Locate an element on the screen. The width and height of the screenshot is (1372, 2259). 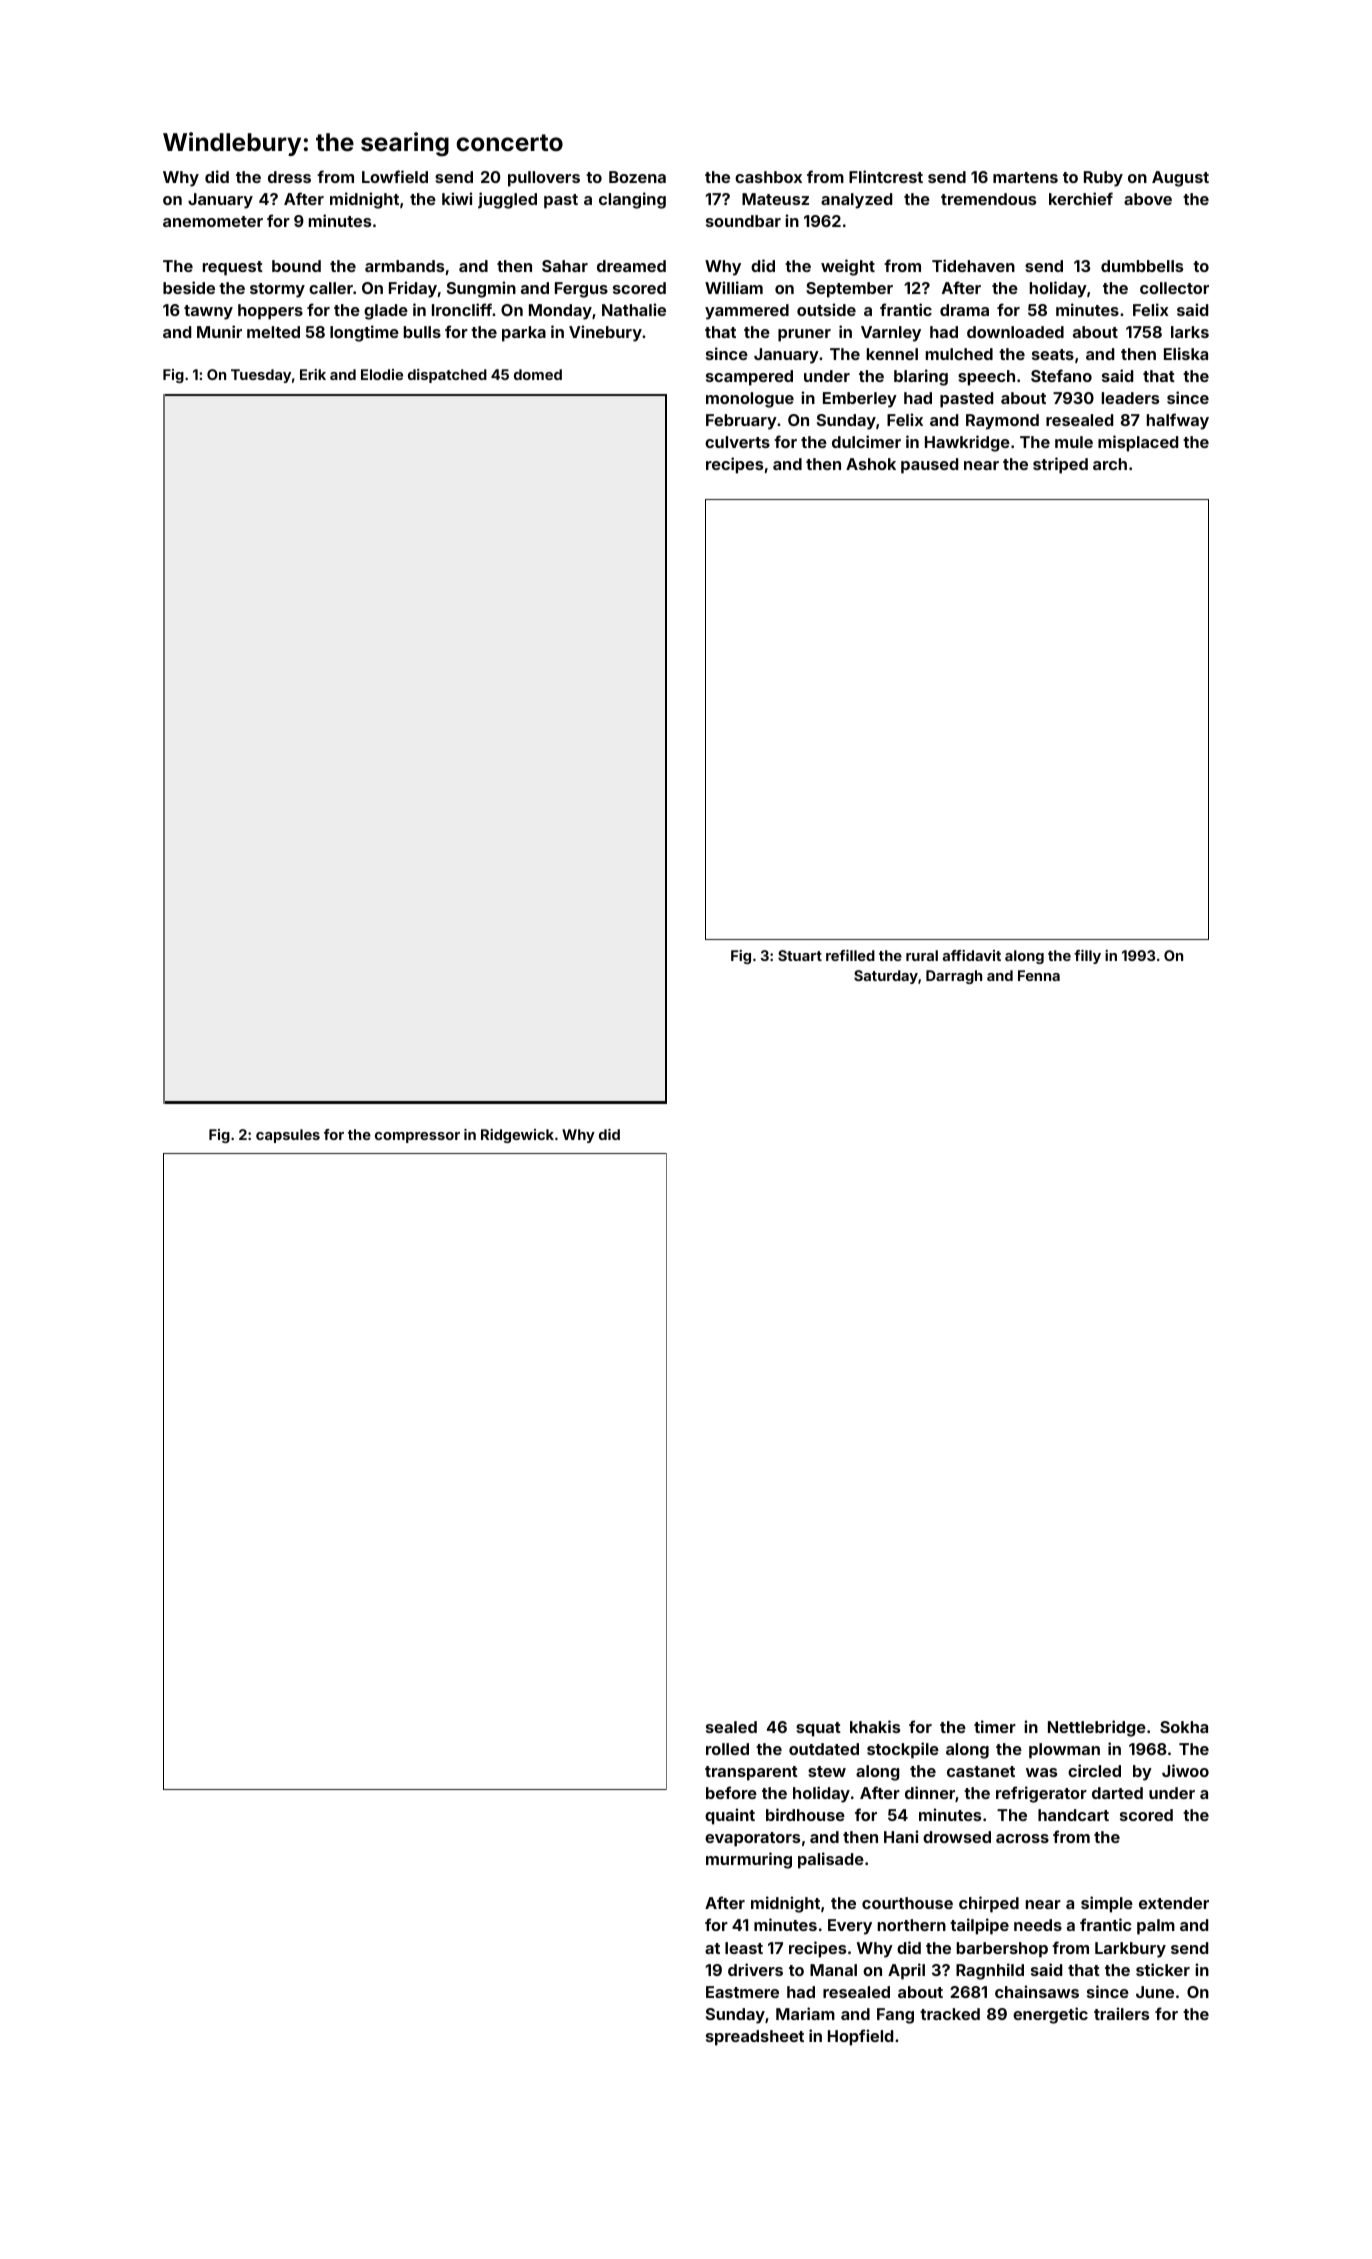
rolled is located at coordinates (727, 1749).
